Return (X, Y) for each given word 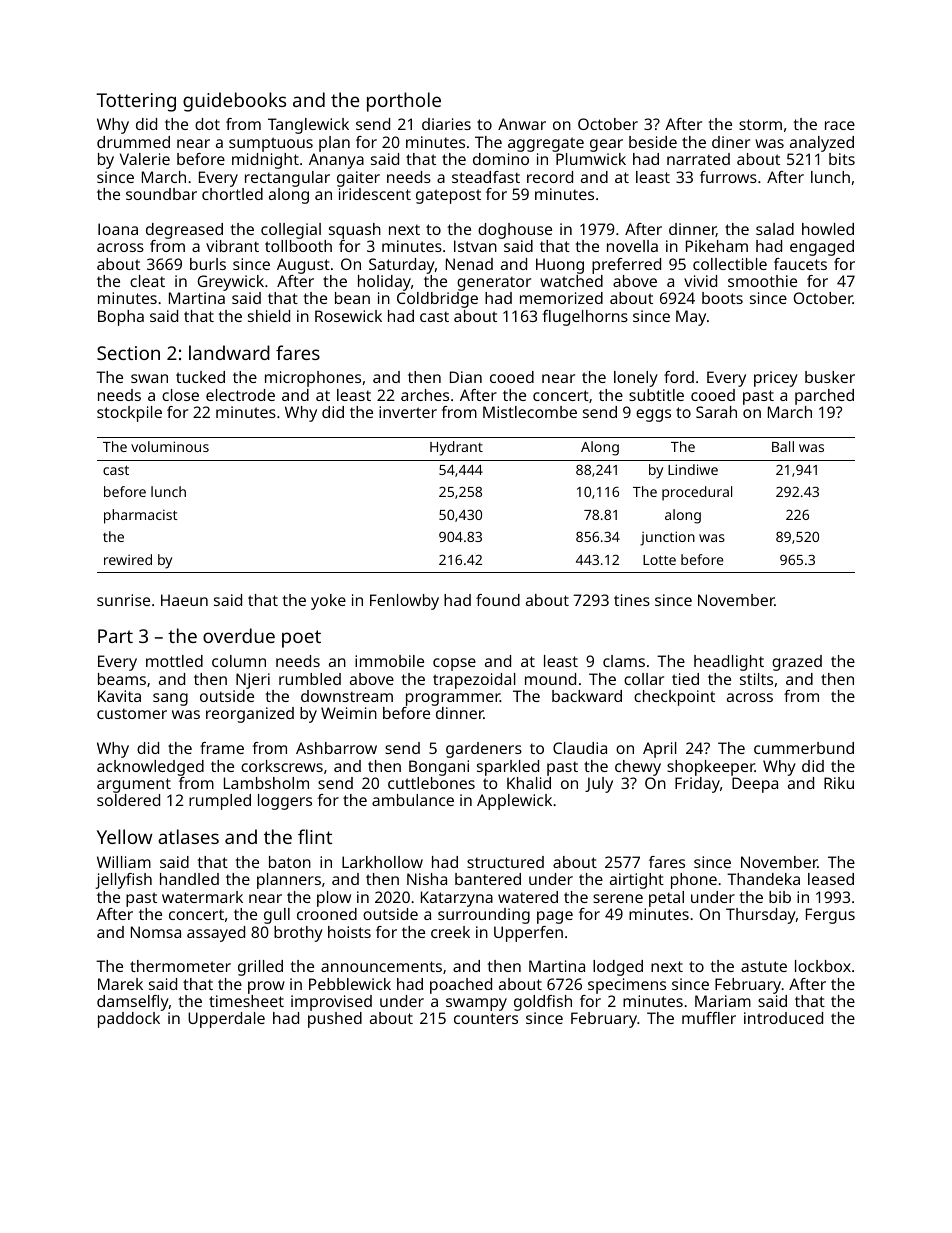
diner (731, 142)
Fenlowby (404, 602)
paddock (129, 1020)
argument (134, 785)
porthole (404, 102)
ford (679, 377)
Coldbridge (437, 300)
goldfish (543, 1003)
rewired (128, 559)
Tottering (136, 102)
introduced (783, 1018)
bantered (488, 879)
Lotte (659, 560)
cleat (147, 281)
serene (618, 898)
